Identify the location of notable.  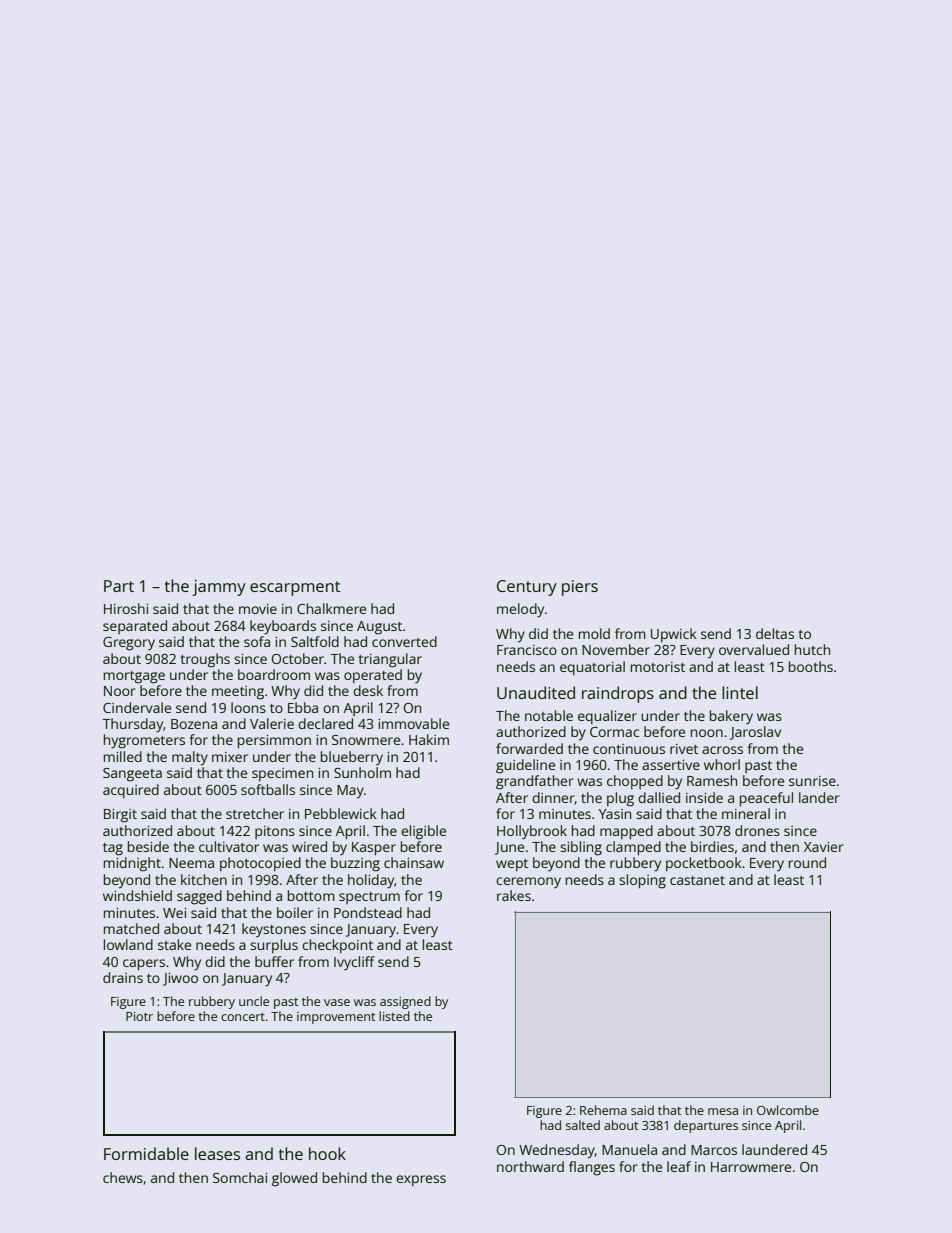
(549, 715).
